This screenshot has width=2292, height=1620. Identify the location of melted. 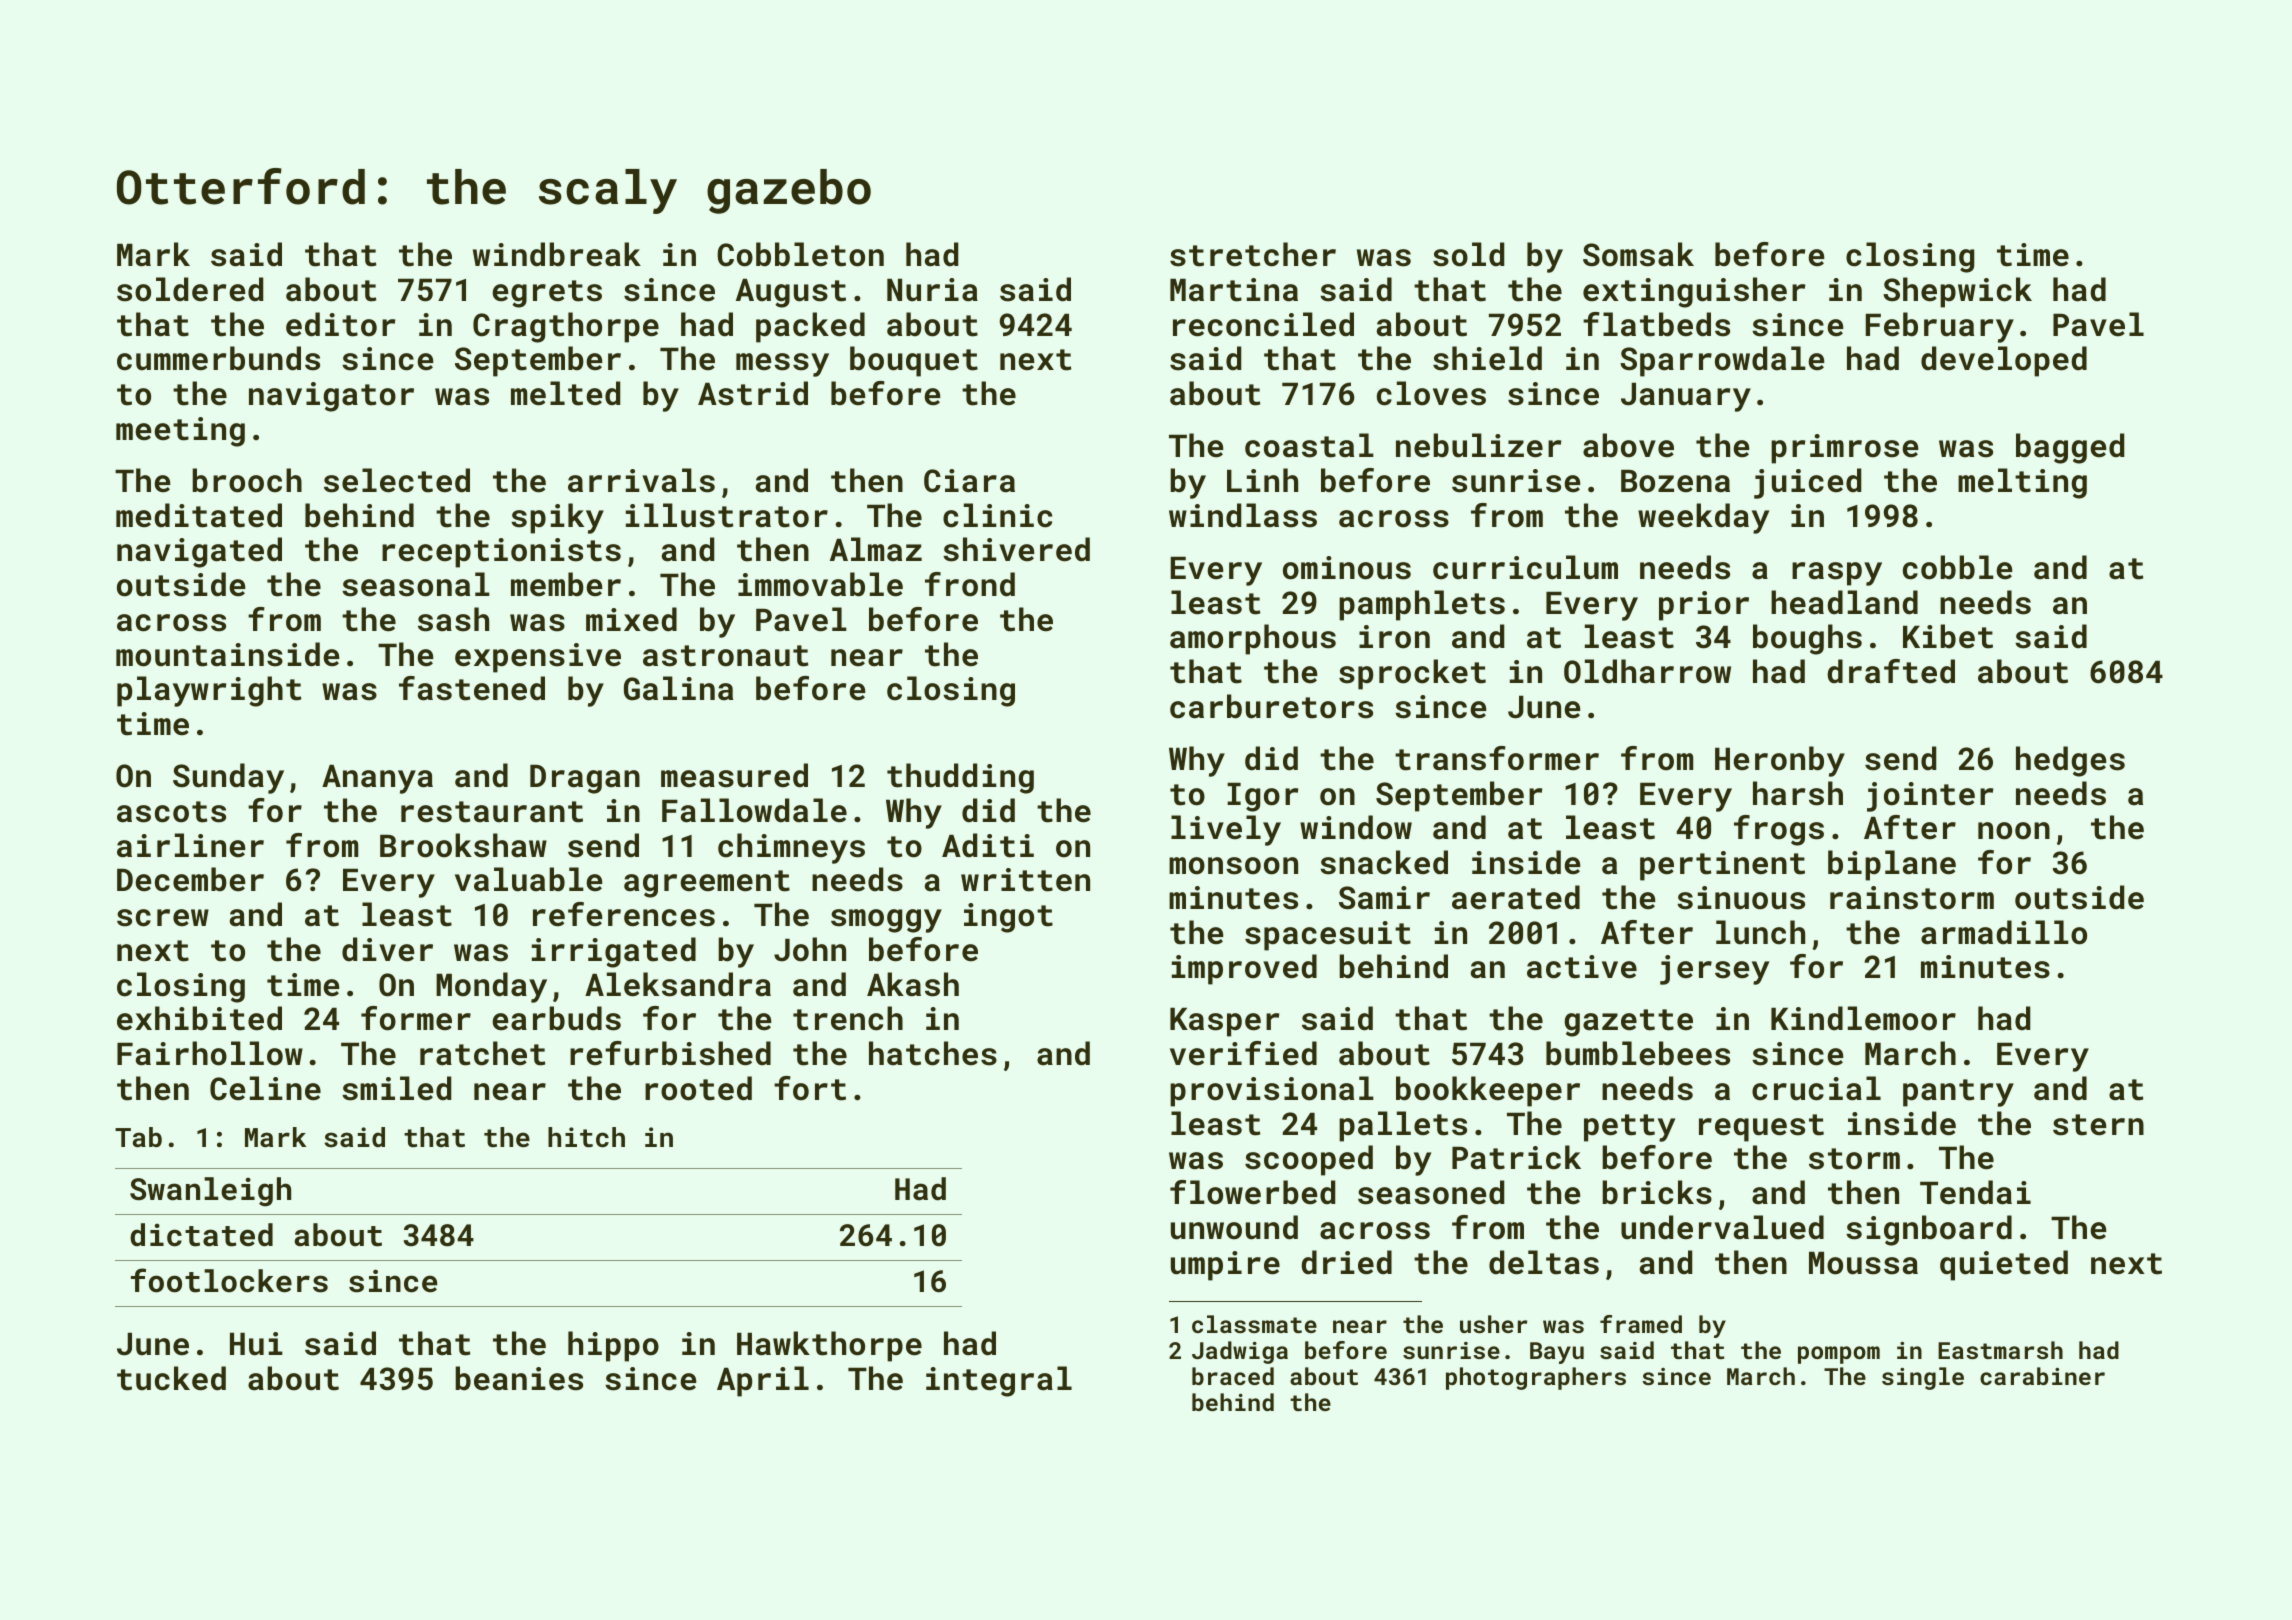
(565, 393).
